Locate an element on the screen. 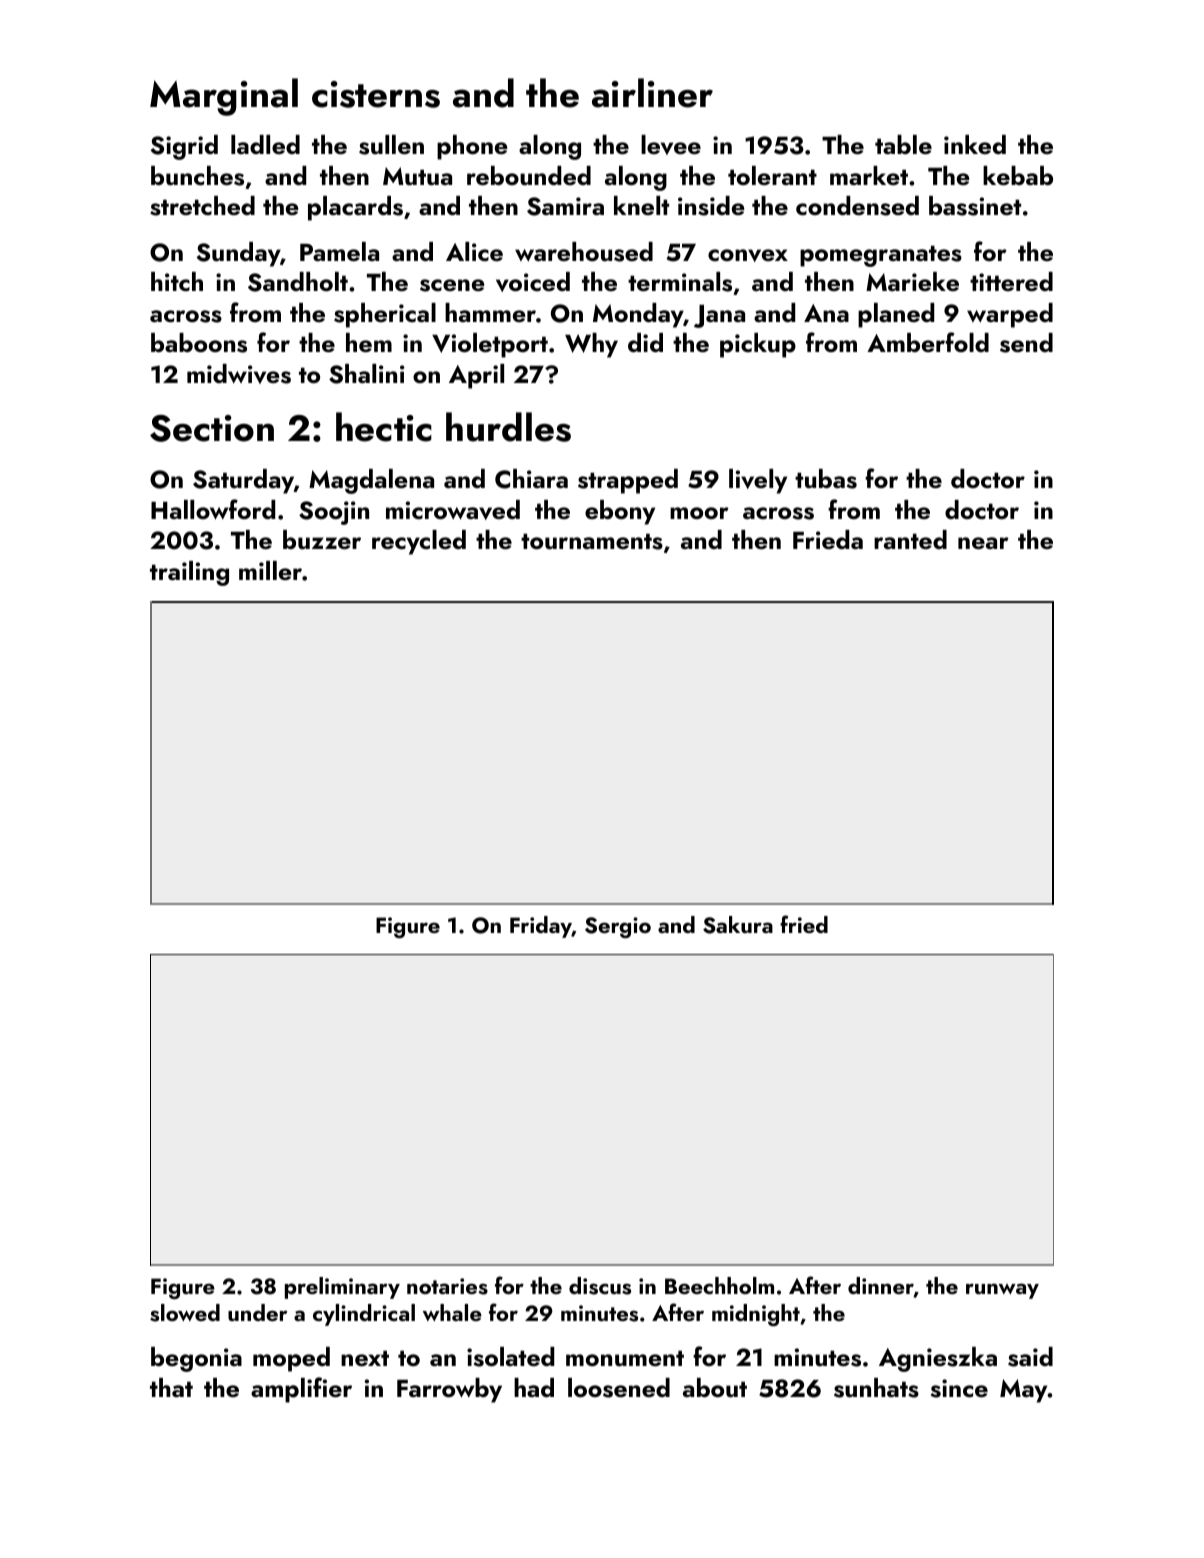 This screenshot has height=1558, width=1204. inked is located at coordinates (975, 144).
